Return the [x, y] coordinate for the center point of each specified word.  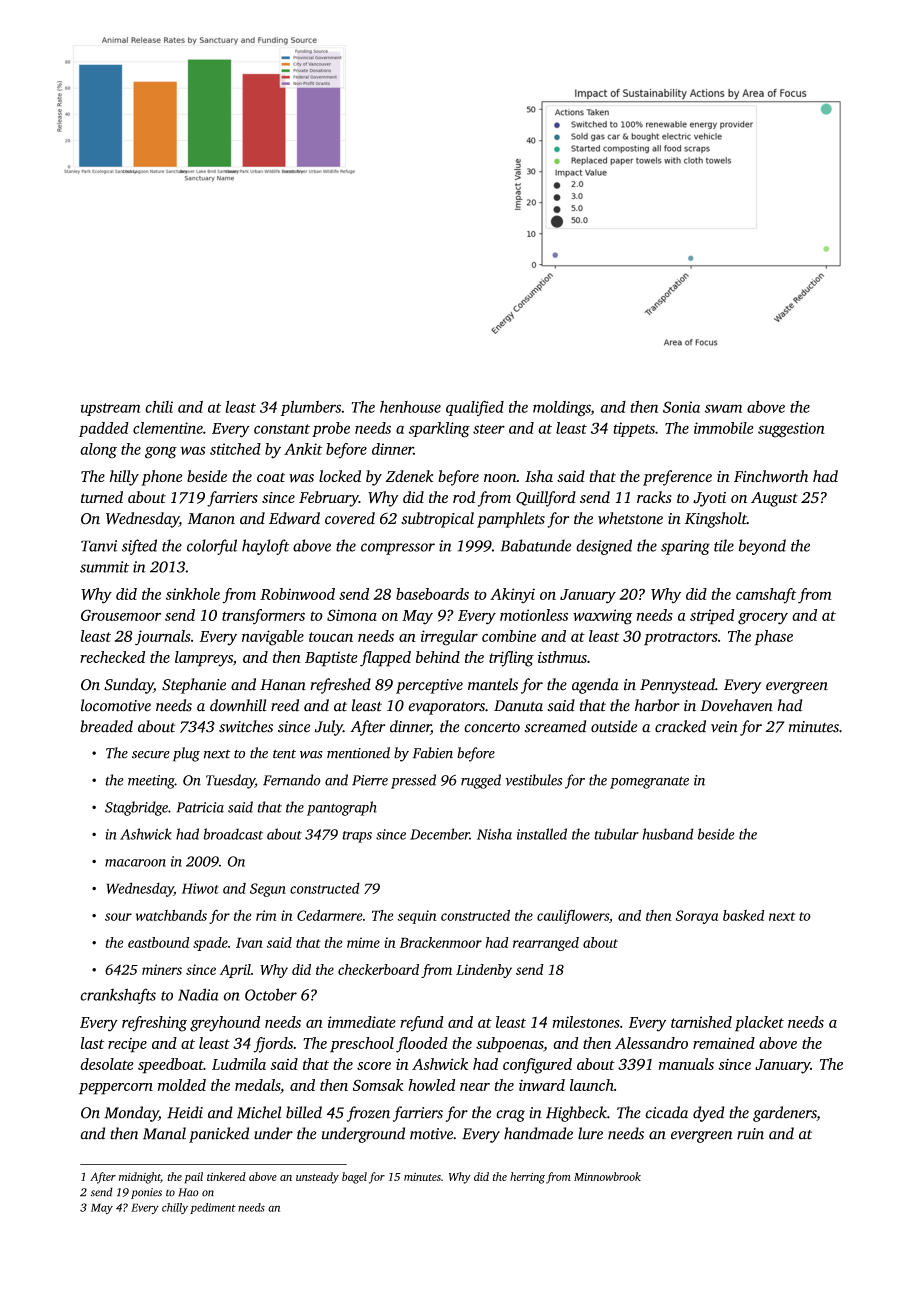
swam [723, 408]
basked [743, 915]
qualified [475, 408]
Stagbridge [136, 808]
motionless [534, 615]
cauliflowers [573, 916]
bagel [354, 1178]
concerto [492, 727]
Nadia [198, 994]
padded [104, 429]
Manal [164, 1133]
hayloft [265, 547]
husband [668, 834]
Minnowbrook [607, 1176]
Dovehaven [736, 705]
